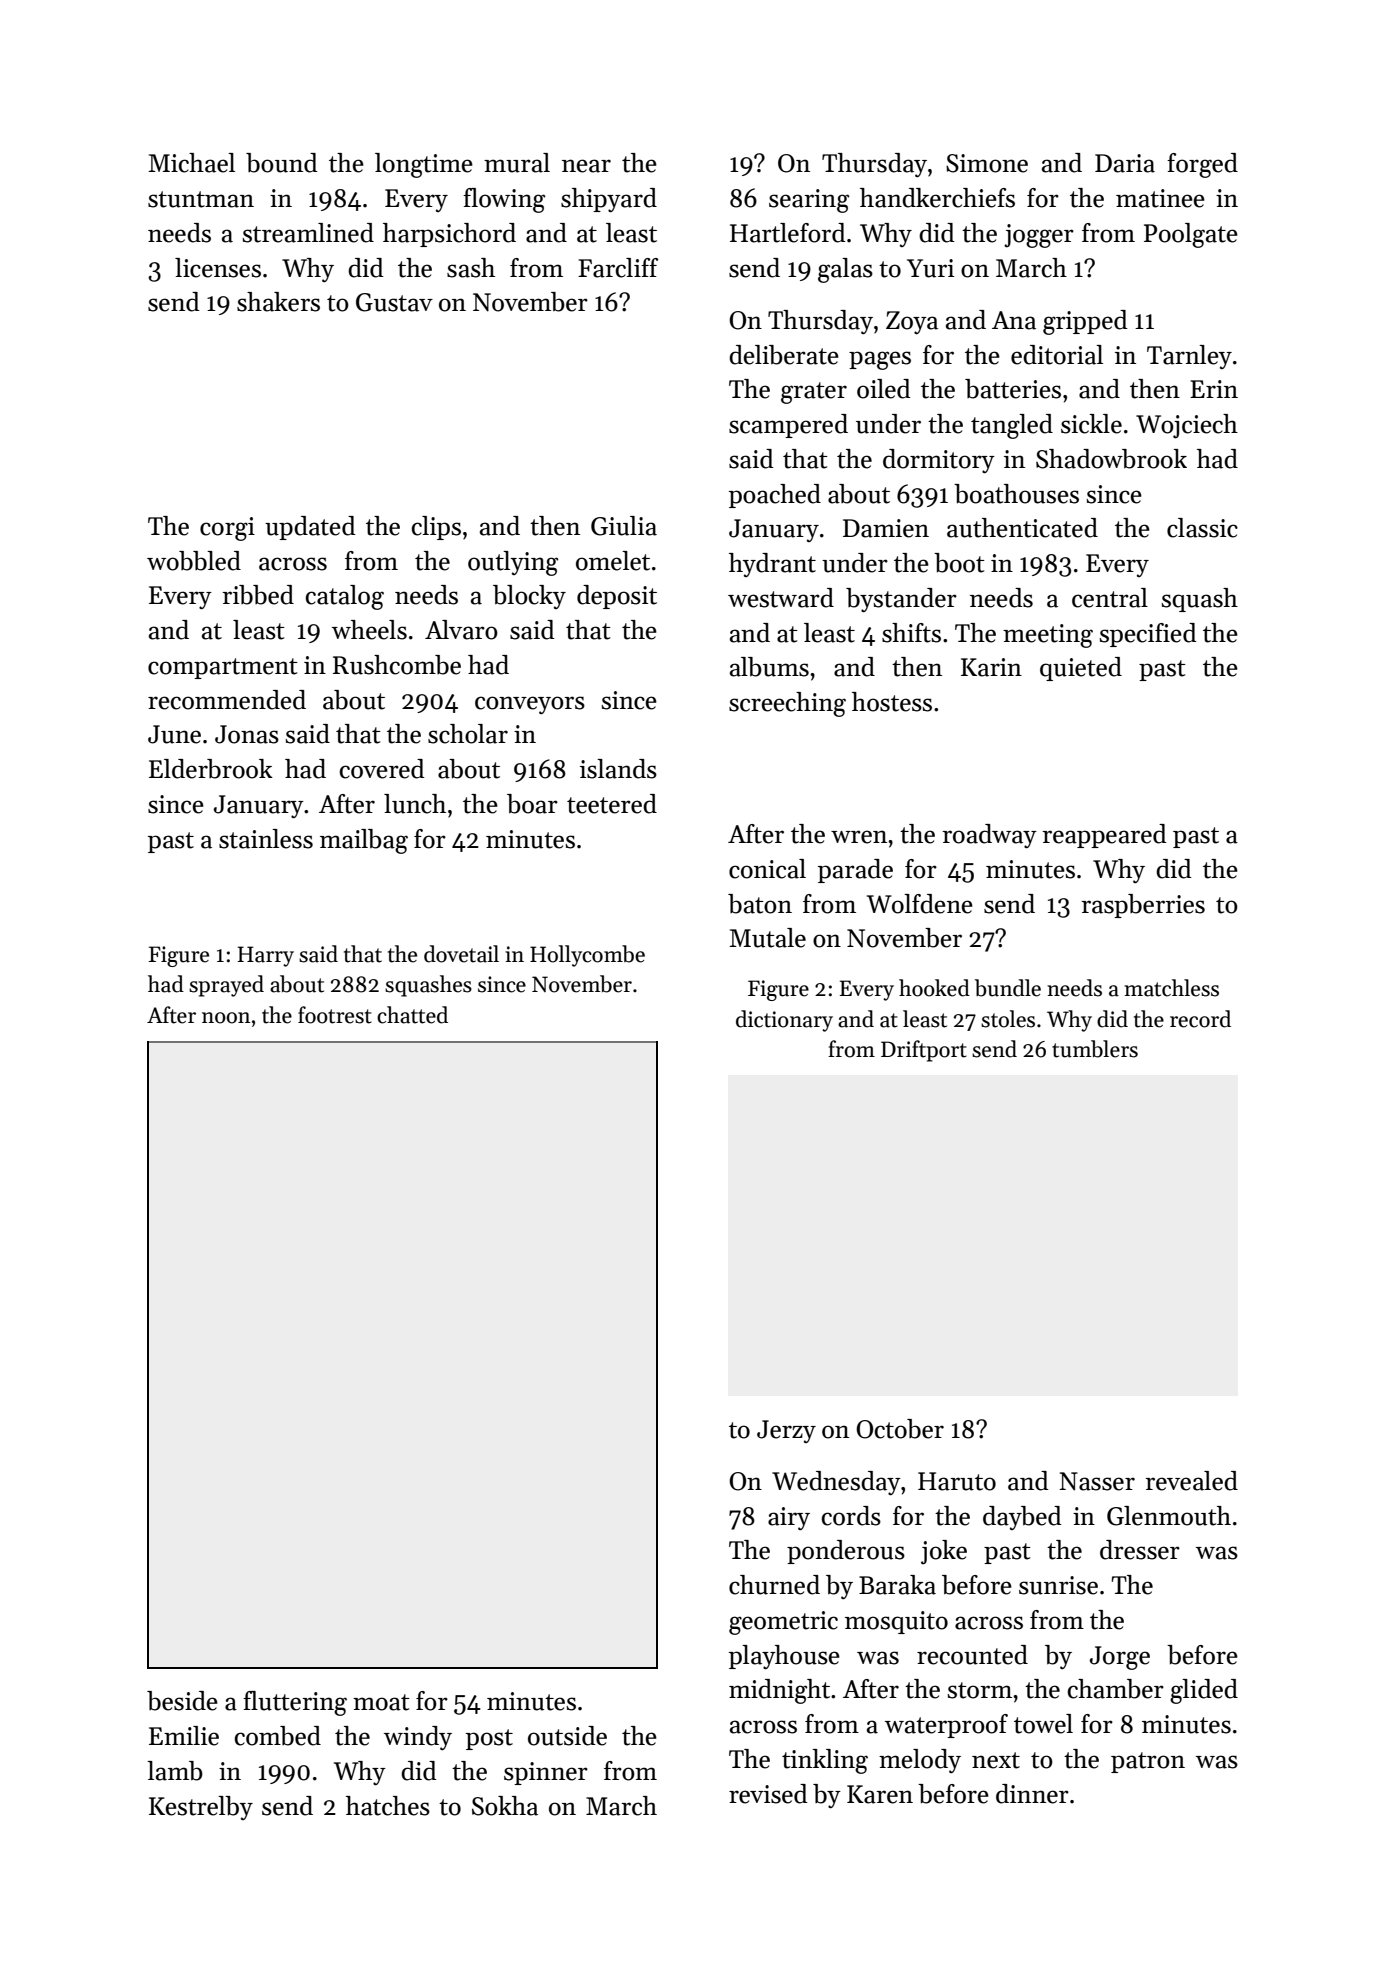  What do you see at coordinates (364, 841) in the screenshot?
I see `mailbag` at bounding box center [364, 841].
